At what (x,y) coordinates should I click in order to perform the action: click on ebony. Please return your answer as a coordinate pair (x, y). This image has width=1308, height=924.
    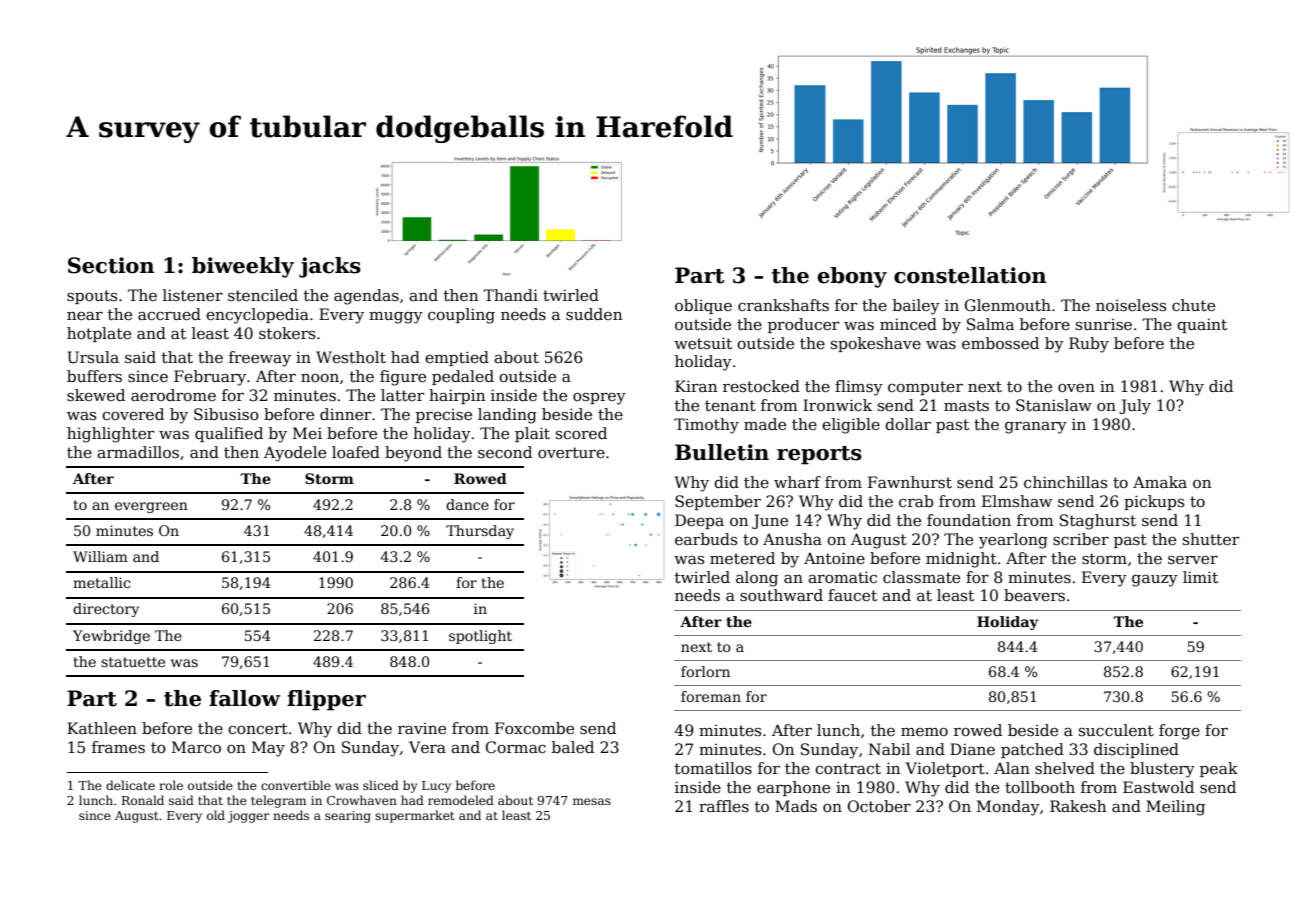
    Looking at the image, I should click on (852, 277).
